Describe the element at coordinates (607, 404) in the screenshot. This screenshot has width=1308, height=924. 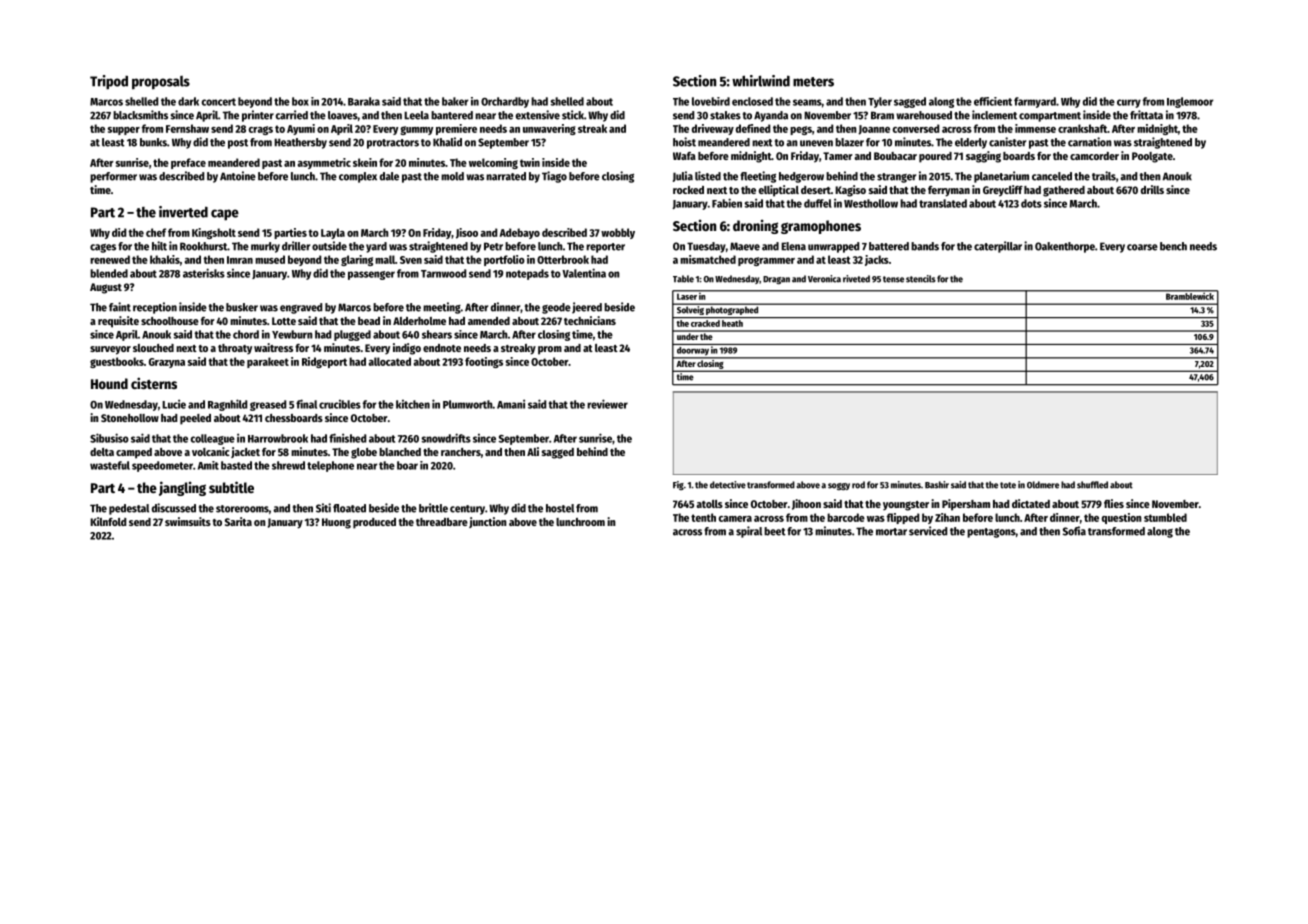
I see `reviewer` at that location.
